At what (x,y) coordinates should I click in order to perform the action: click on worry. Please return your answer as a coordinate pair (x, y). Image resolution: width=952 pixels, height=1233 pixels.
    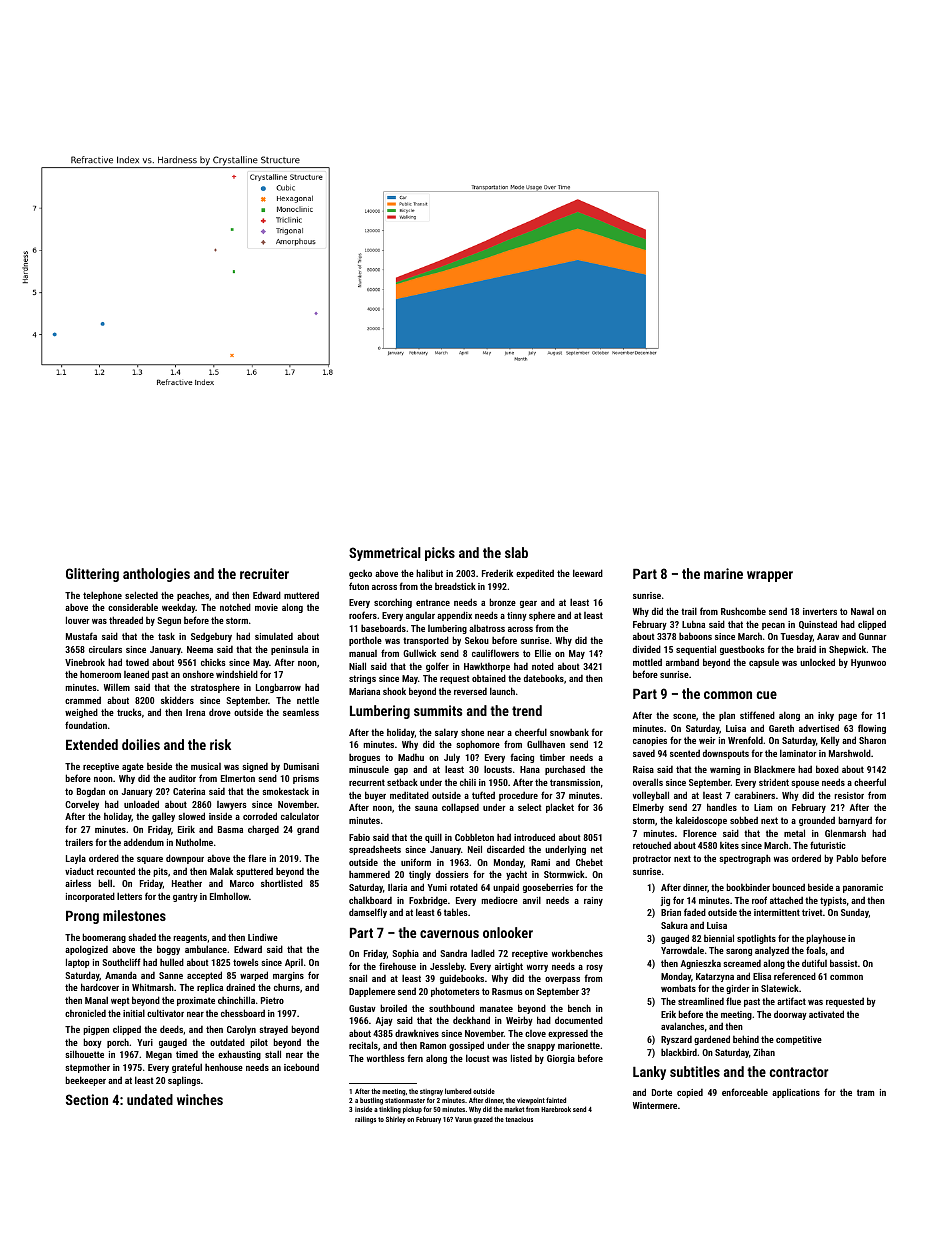
    Looking at the image, I should click on (537, 968).
